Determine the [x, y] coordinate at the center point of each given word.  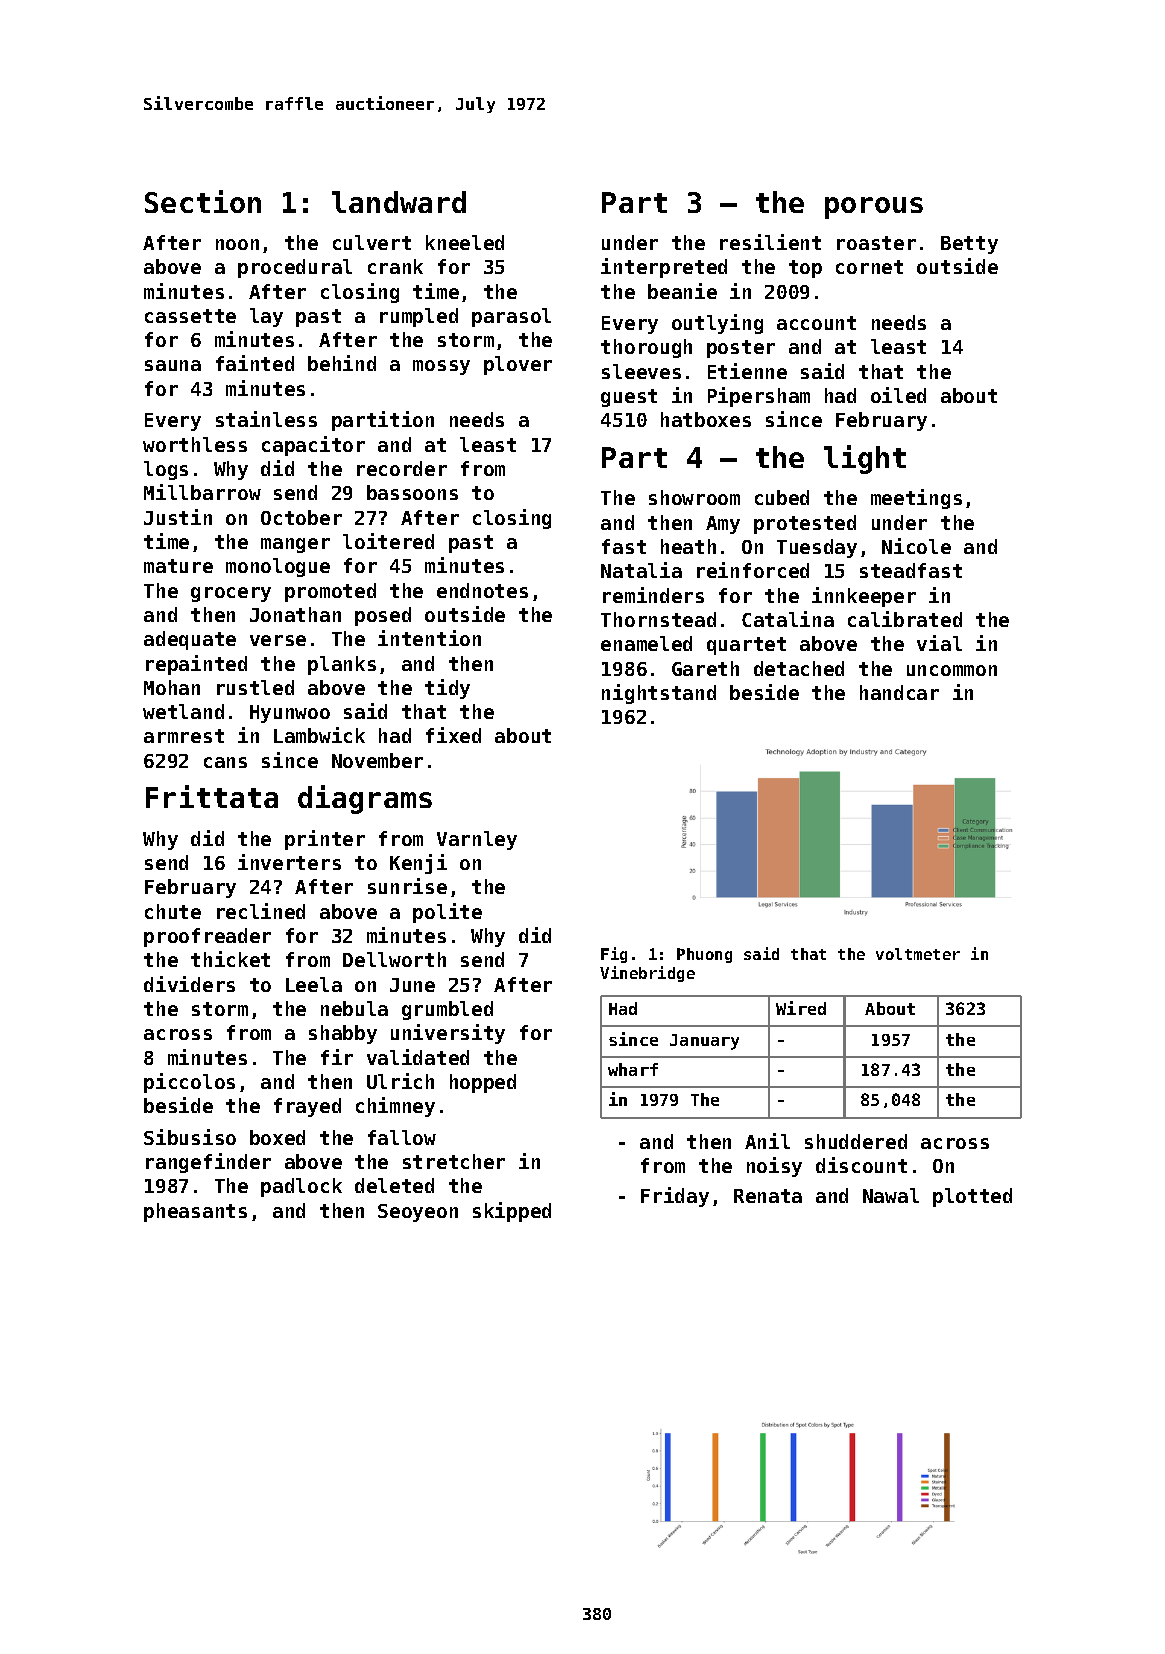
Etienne [747, 371]
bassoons [412, 492]
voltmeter [918, 954]
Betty [969, 245]
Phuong [704, 955]
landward [399, 202]
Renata [768, 1196]
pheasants [195, 1212]
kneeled [465, 242]
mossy [441, 367]
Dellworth [394, 959]
